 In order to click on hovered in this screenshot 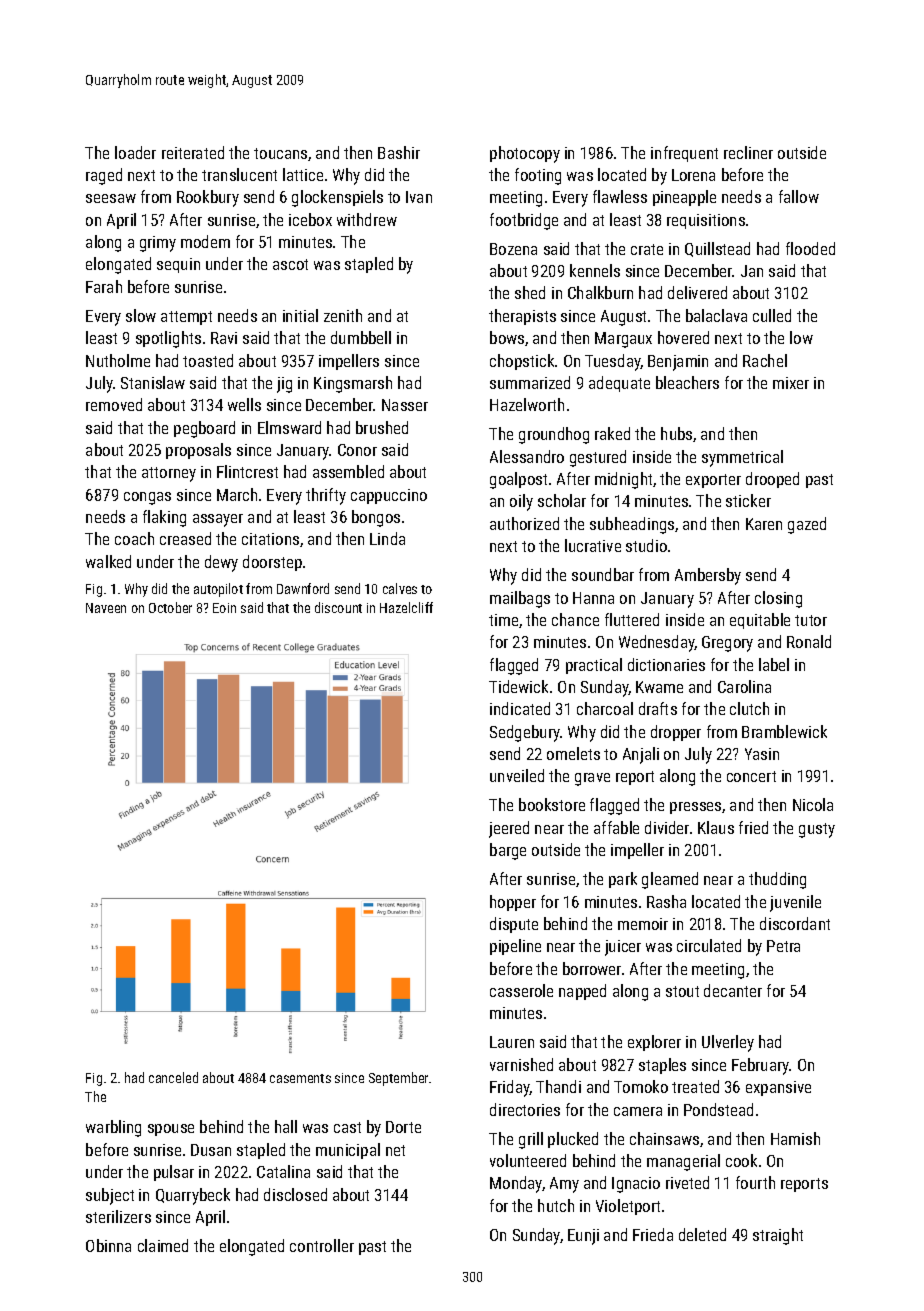, I will do `click(683, 337)`.
